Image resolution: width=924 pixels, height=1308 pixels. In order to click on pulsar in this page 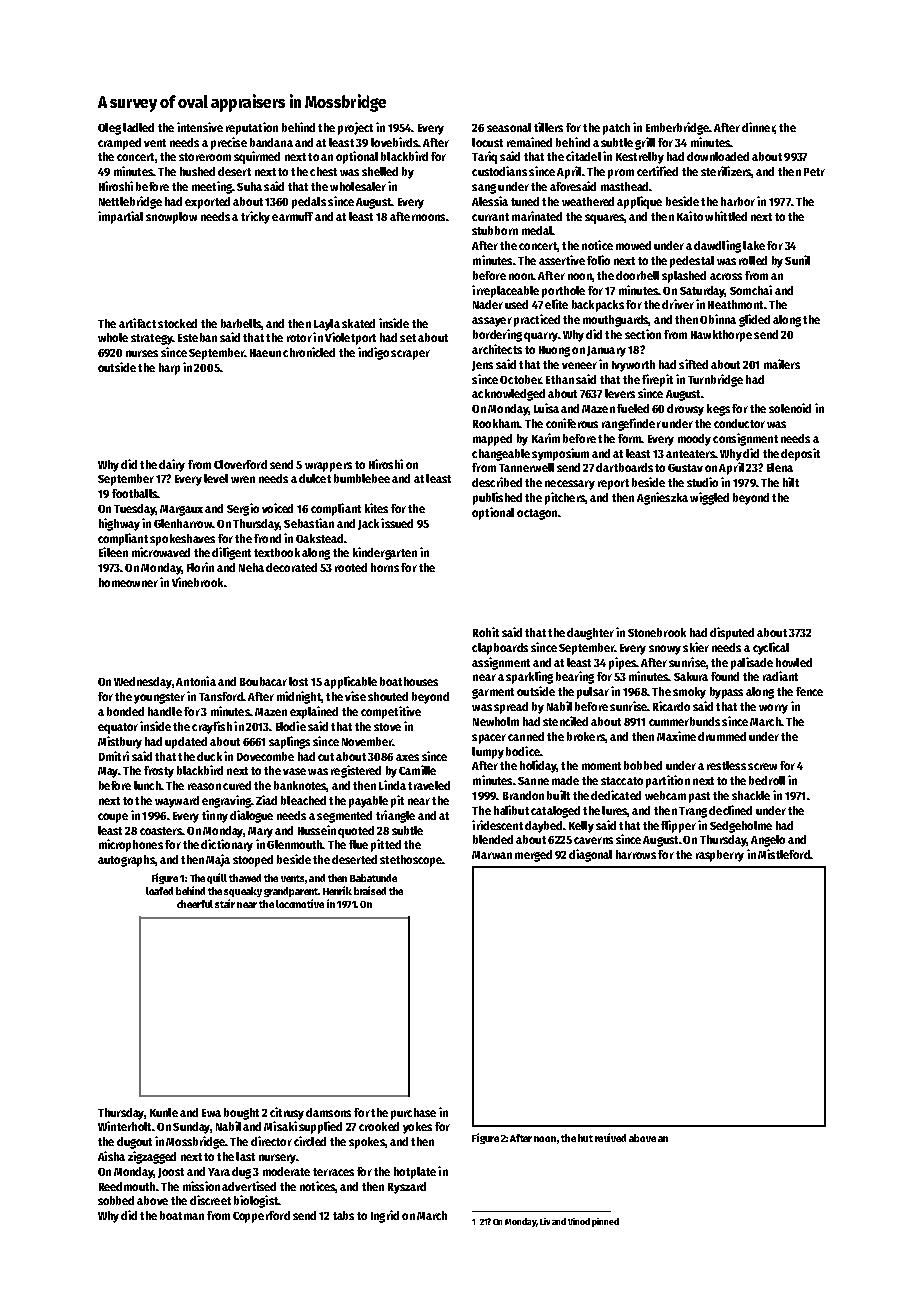, I will do `click(593, 693)`.
